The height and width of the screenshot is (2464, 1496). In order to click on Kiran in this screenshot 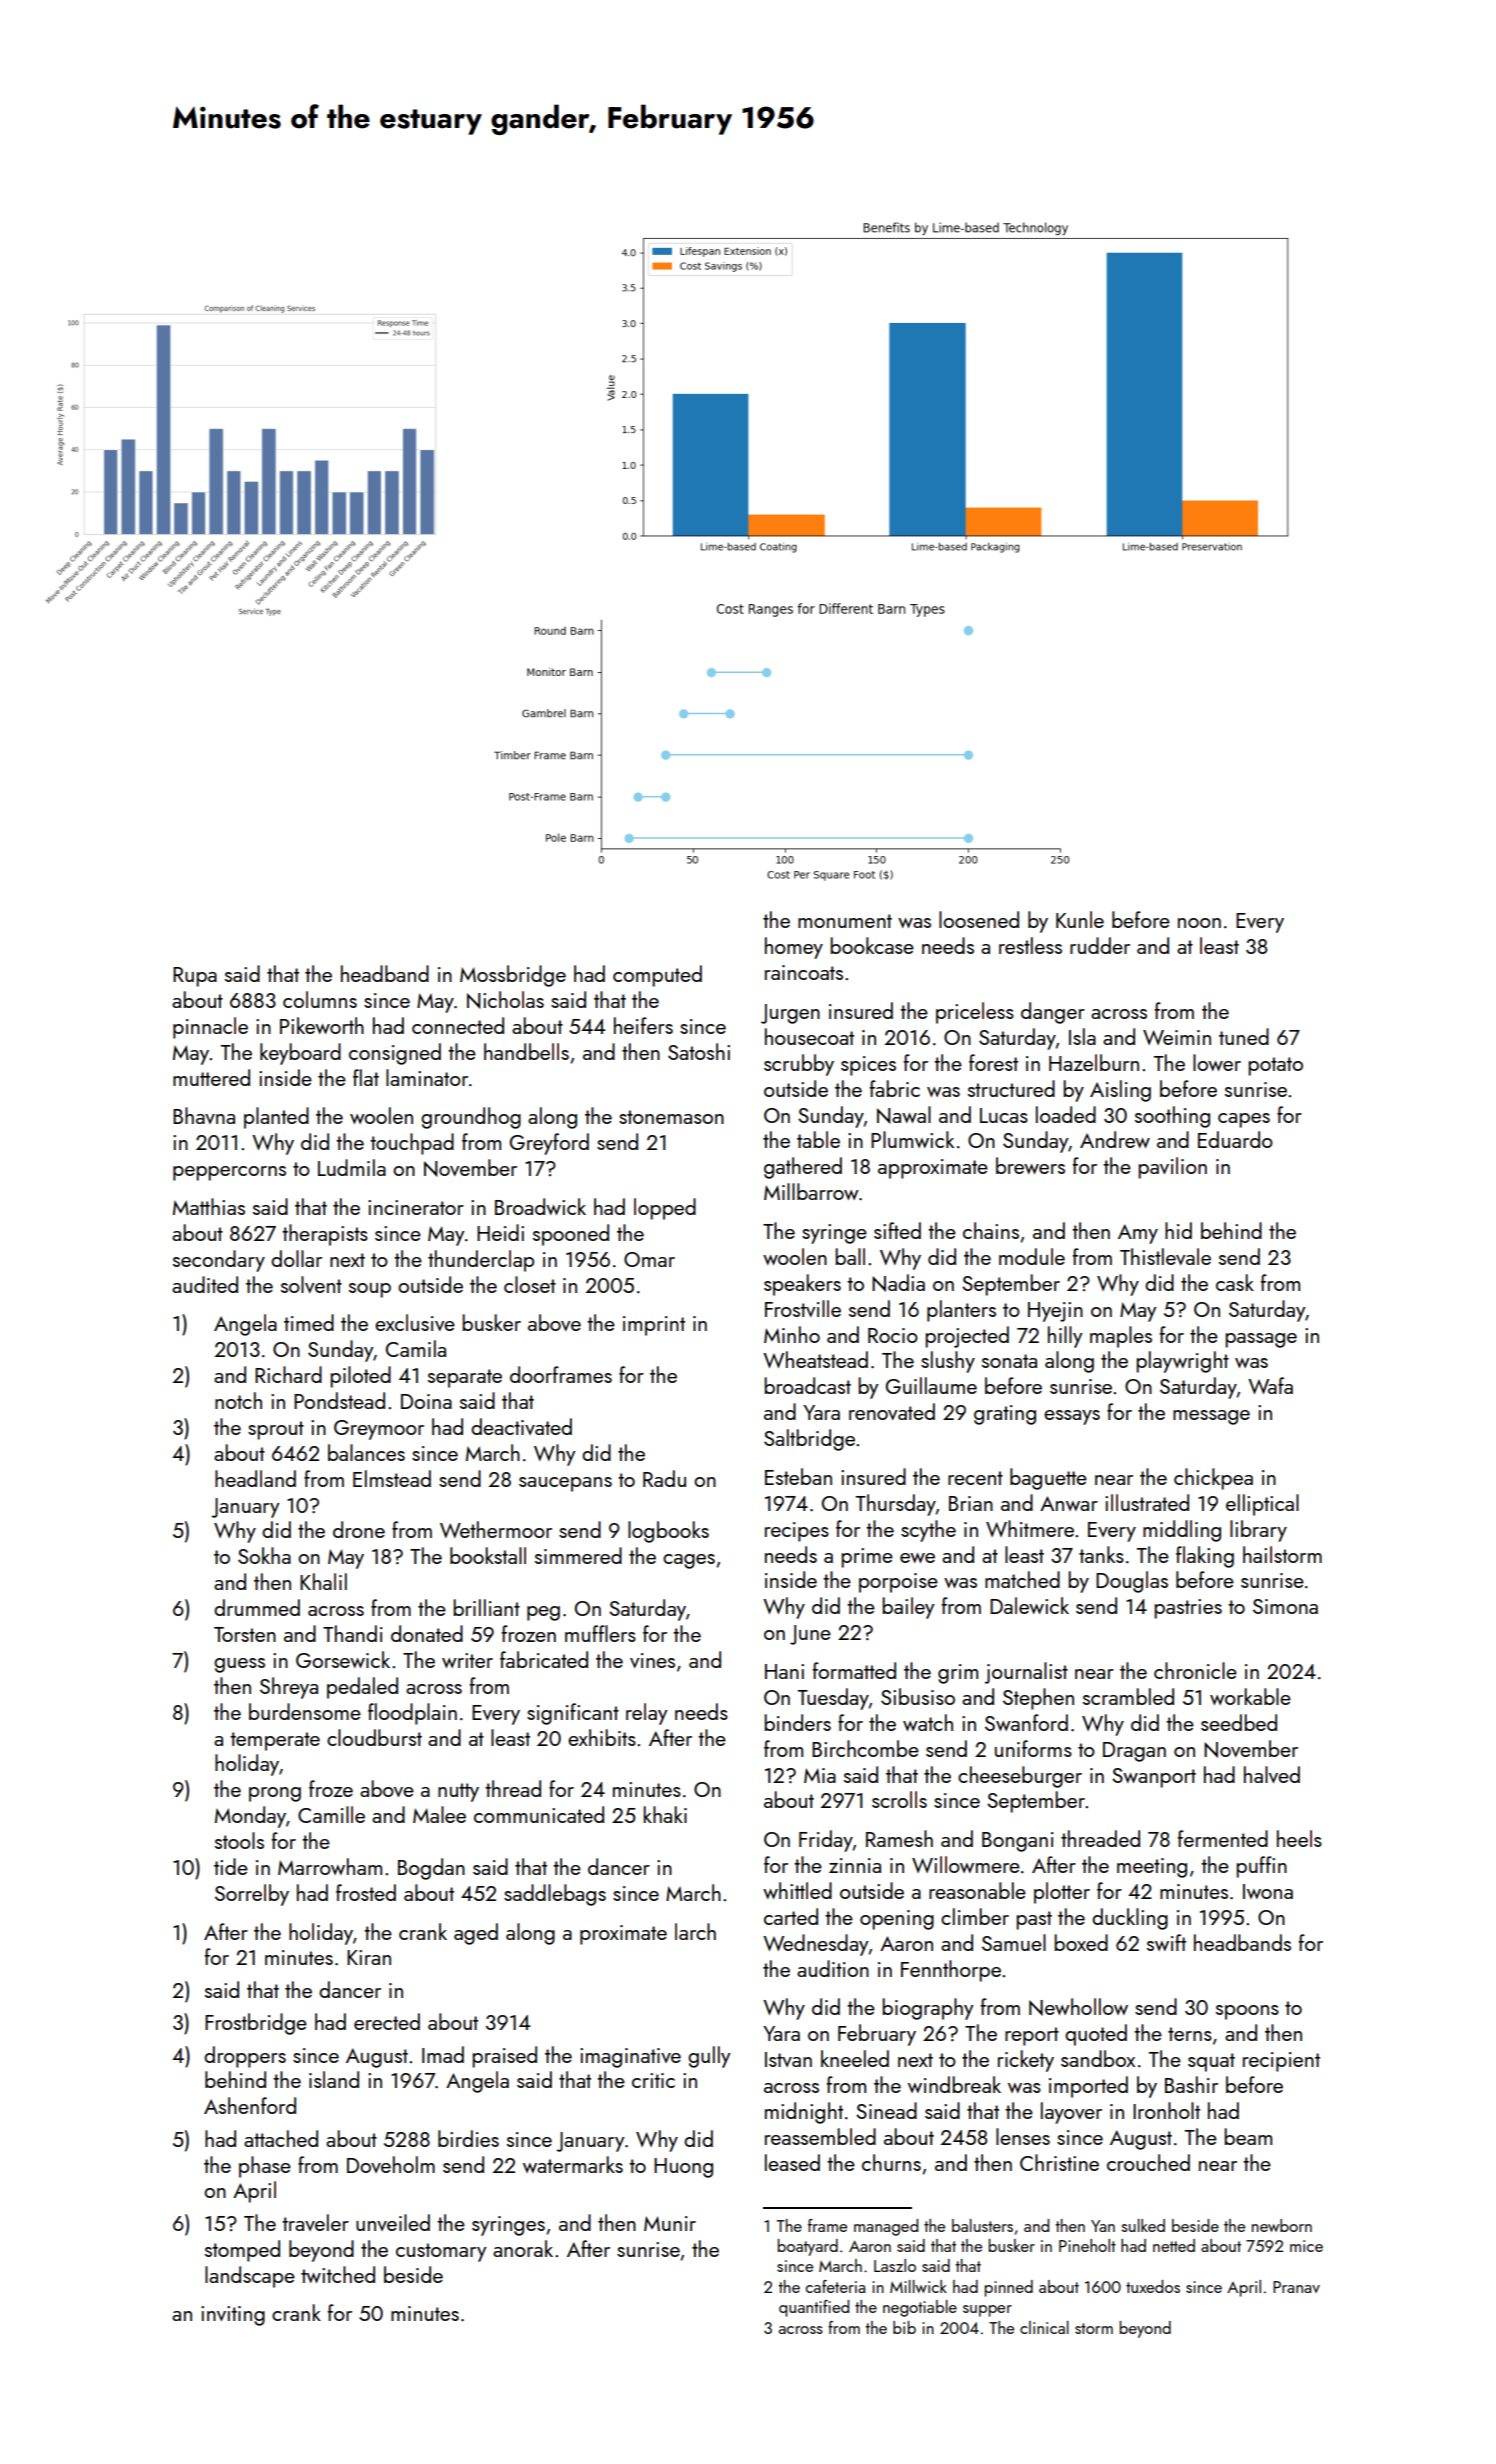, I will do `click(369, 1957)`.
